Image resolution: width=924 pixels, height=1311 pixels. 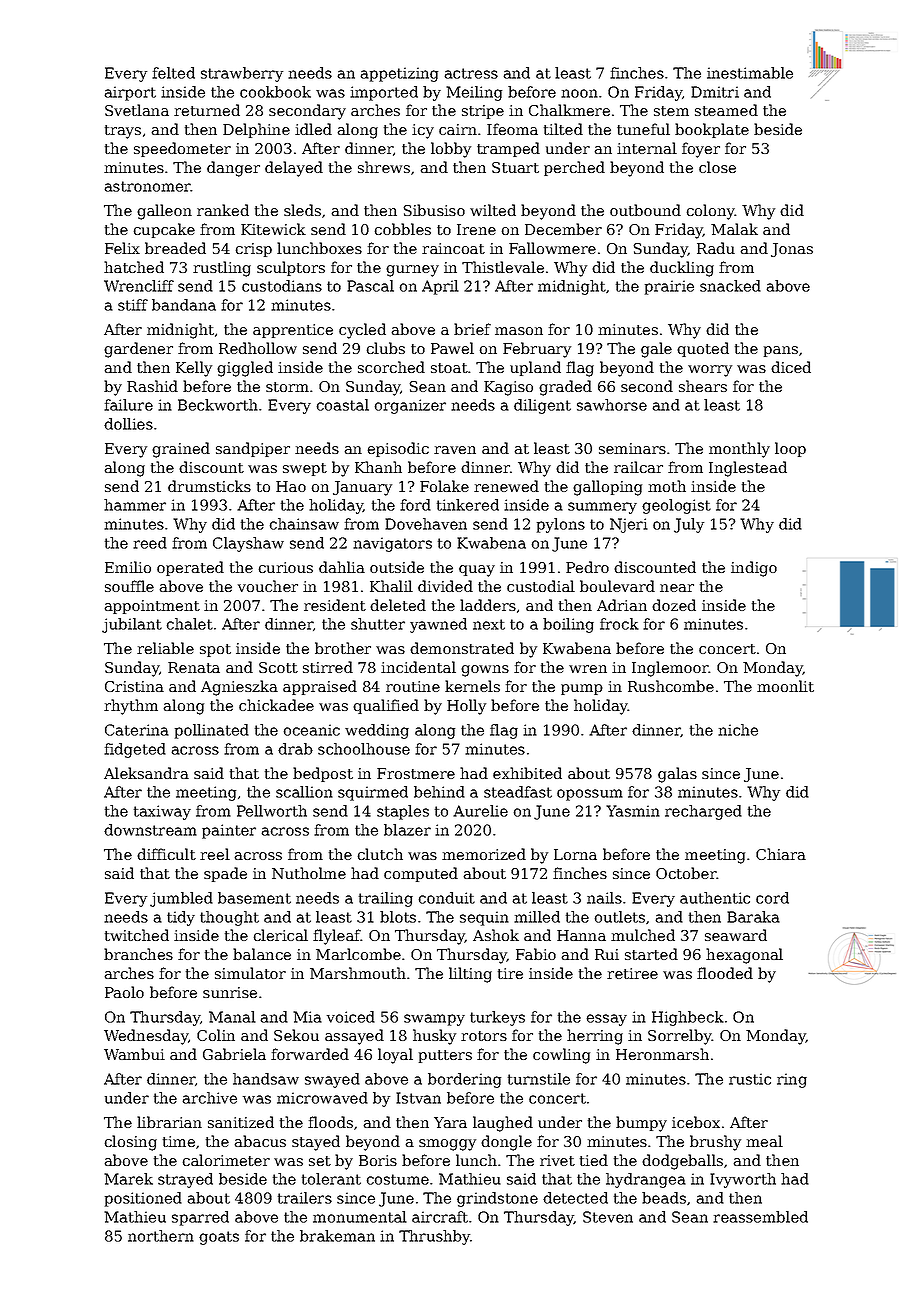 What do you see at coordinates (130, 93) in the screenshot?
I see `airport` at bounding box center [130, 93].
